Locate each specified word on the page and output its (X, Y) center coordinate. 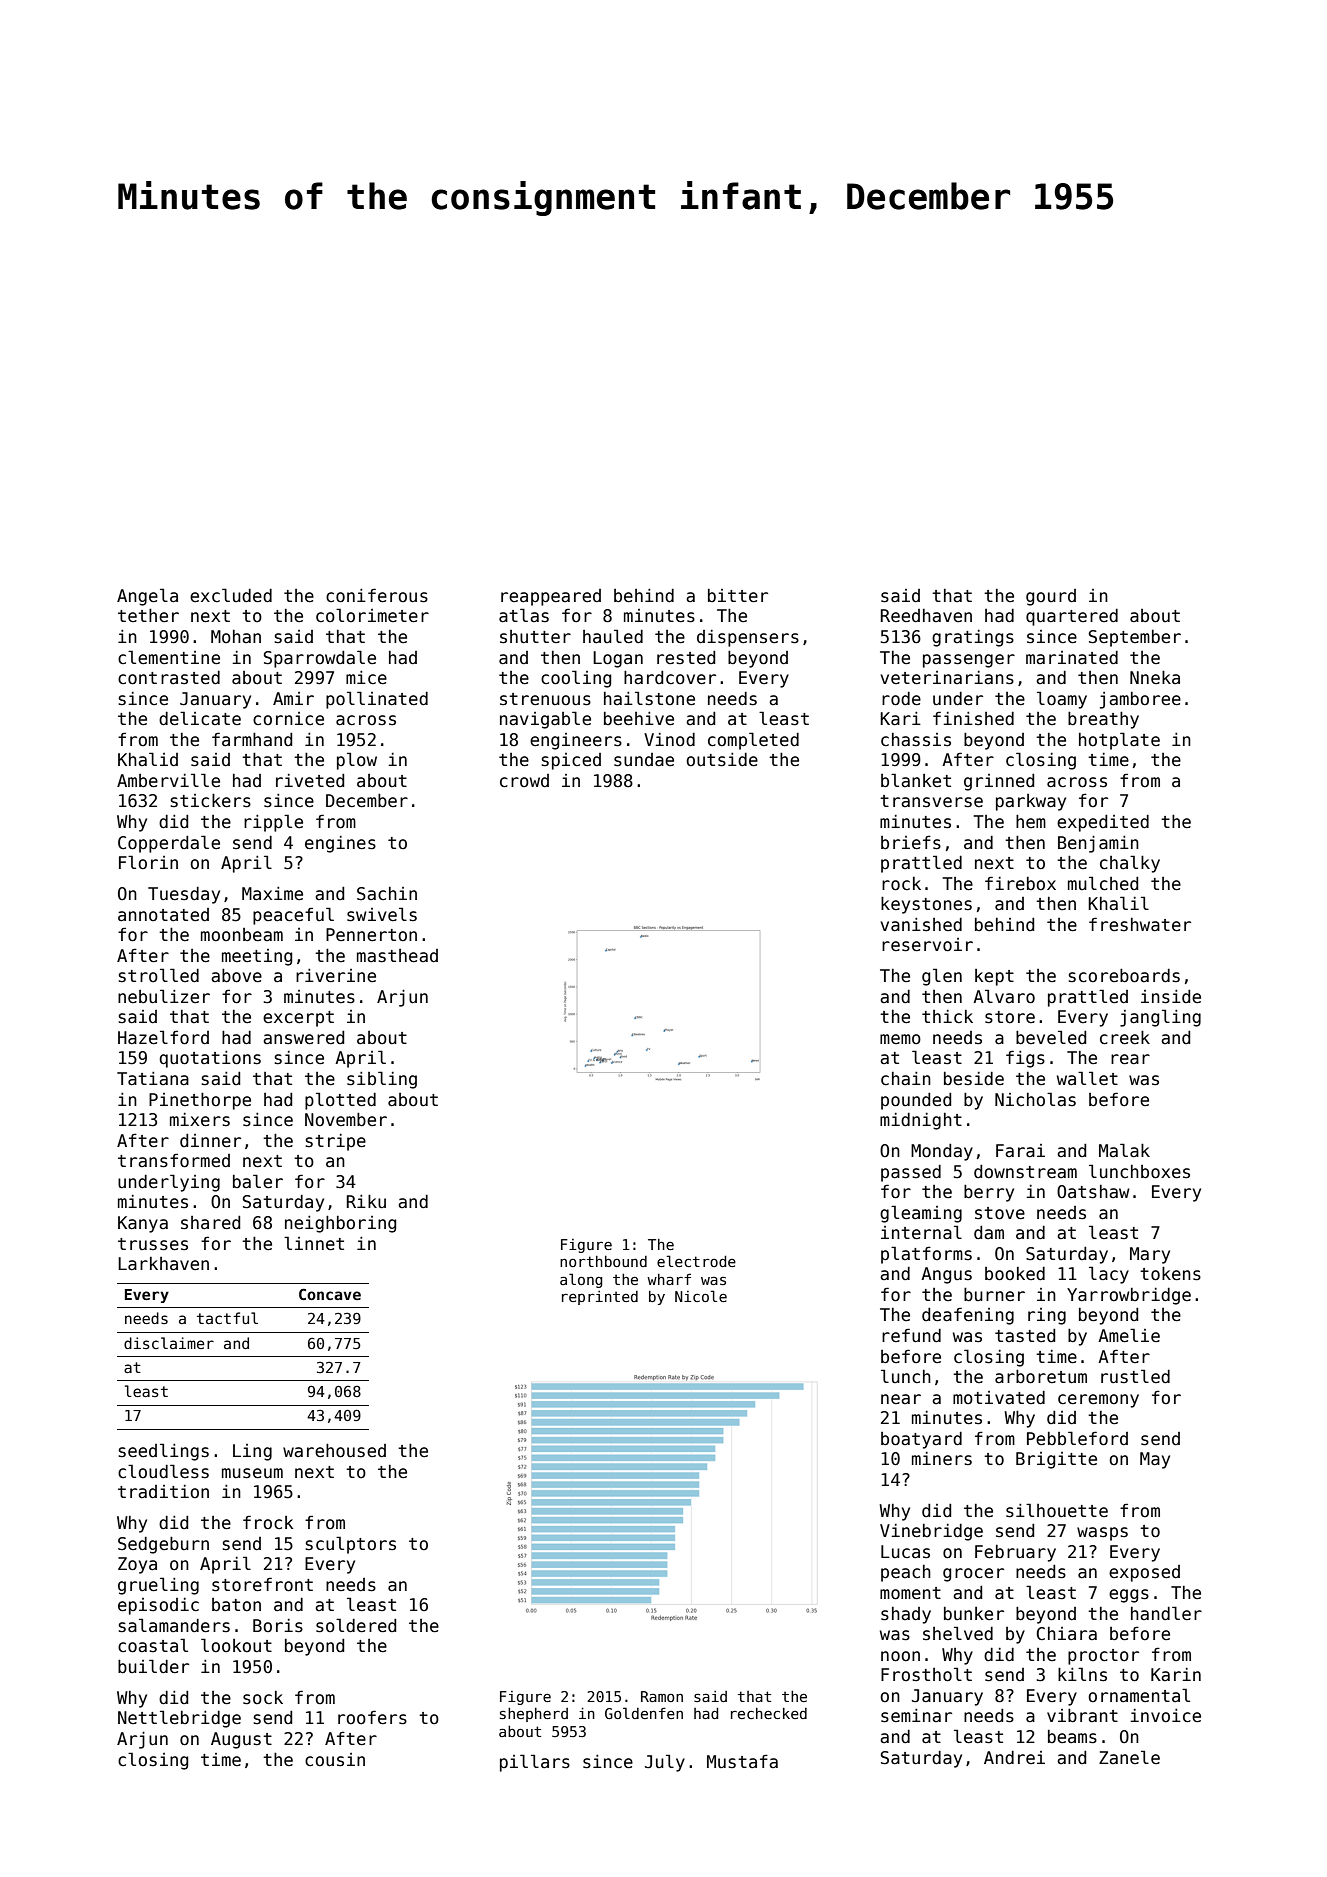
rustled (1135, 1376)
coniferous (377, 595)
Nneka (1155, 677)
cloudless (163, 1471)
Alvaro (1004, 996)
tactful (227, 1318)
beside (974, 1079)
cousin (335, 1760)
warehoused (334, 1451)
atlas (524, 615)
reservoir (927, 945)
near (901, 1399)
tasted (1025, 1336)
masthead (397, 956)
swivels (382, 914)
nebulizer (164, 996)
